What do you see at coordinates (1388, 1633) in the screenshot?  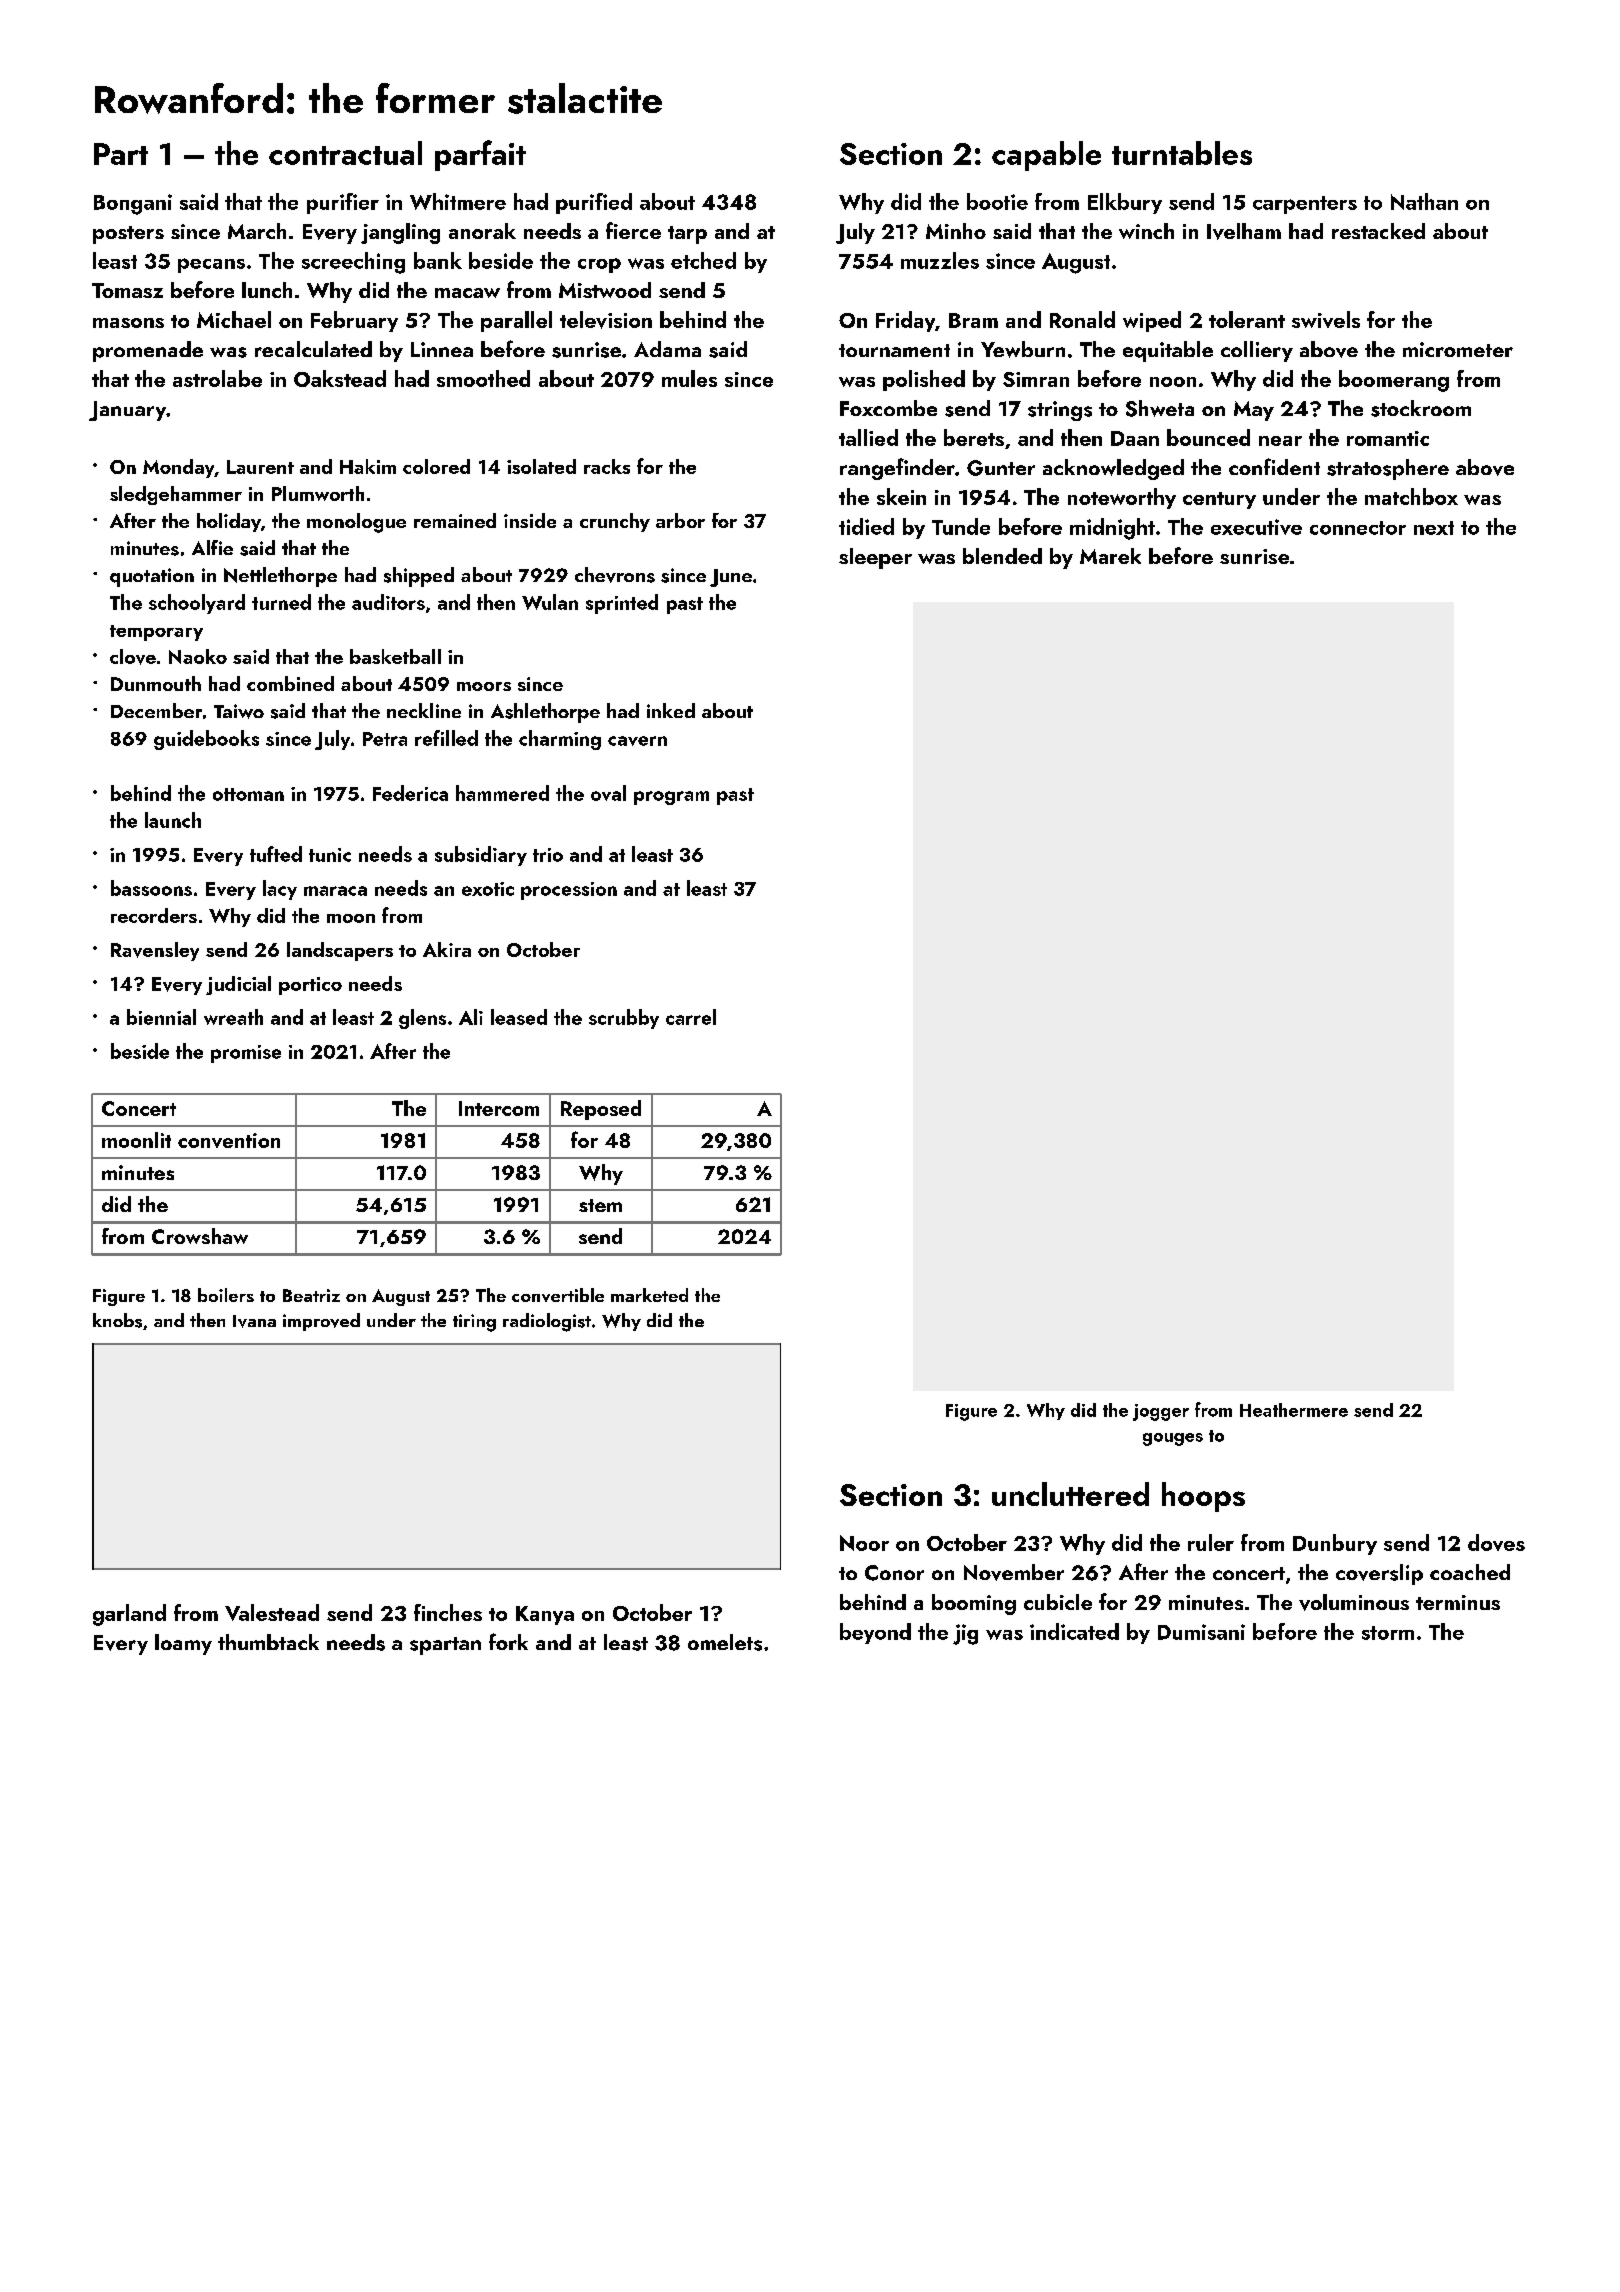 I see `storm` at bounding box center [1388, 1633].
